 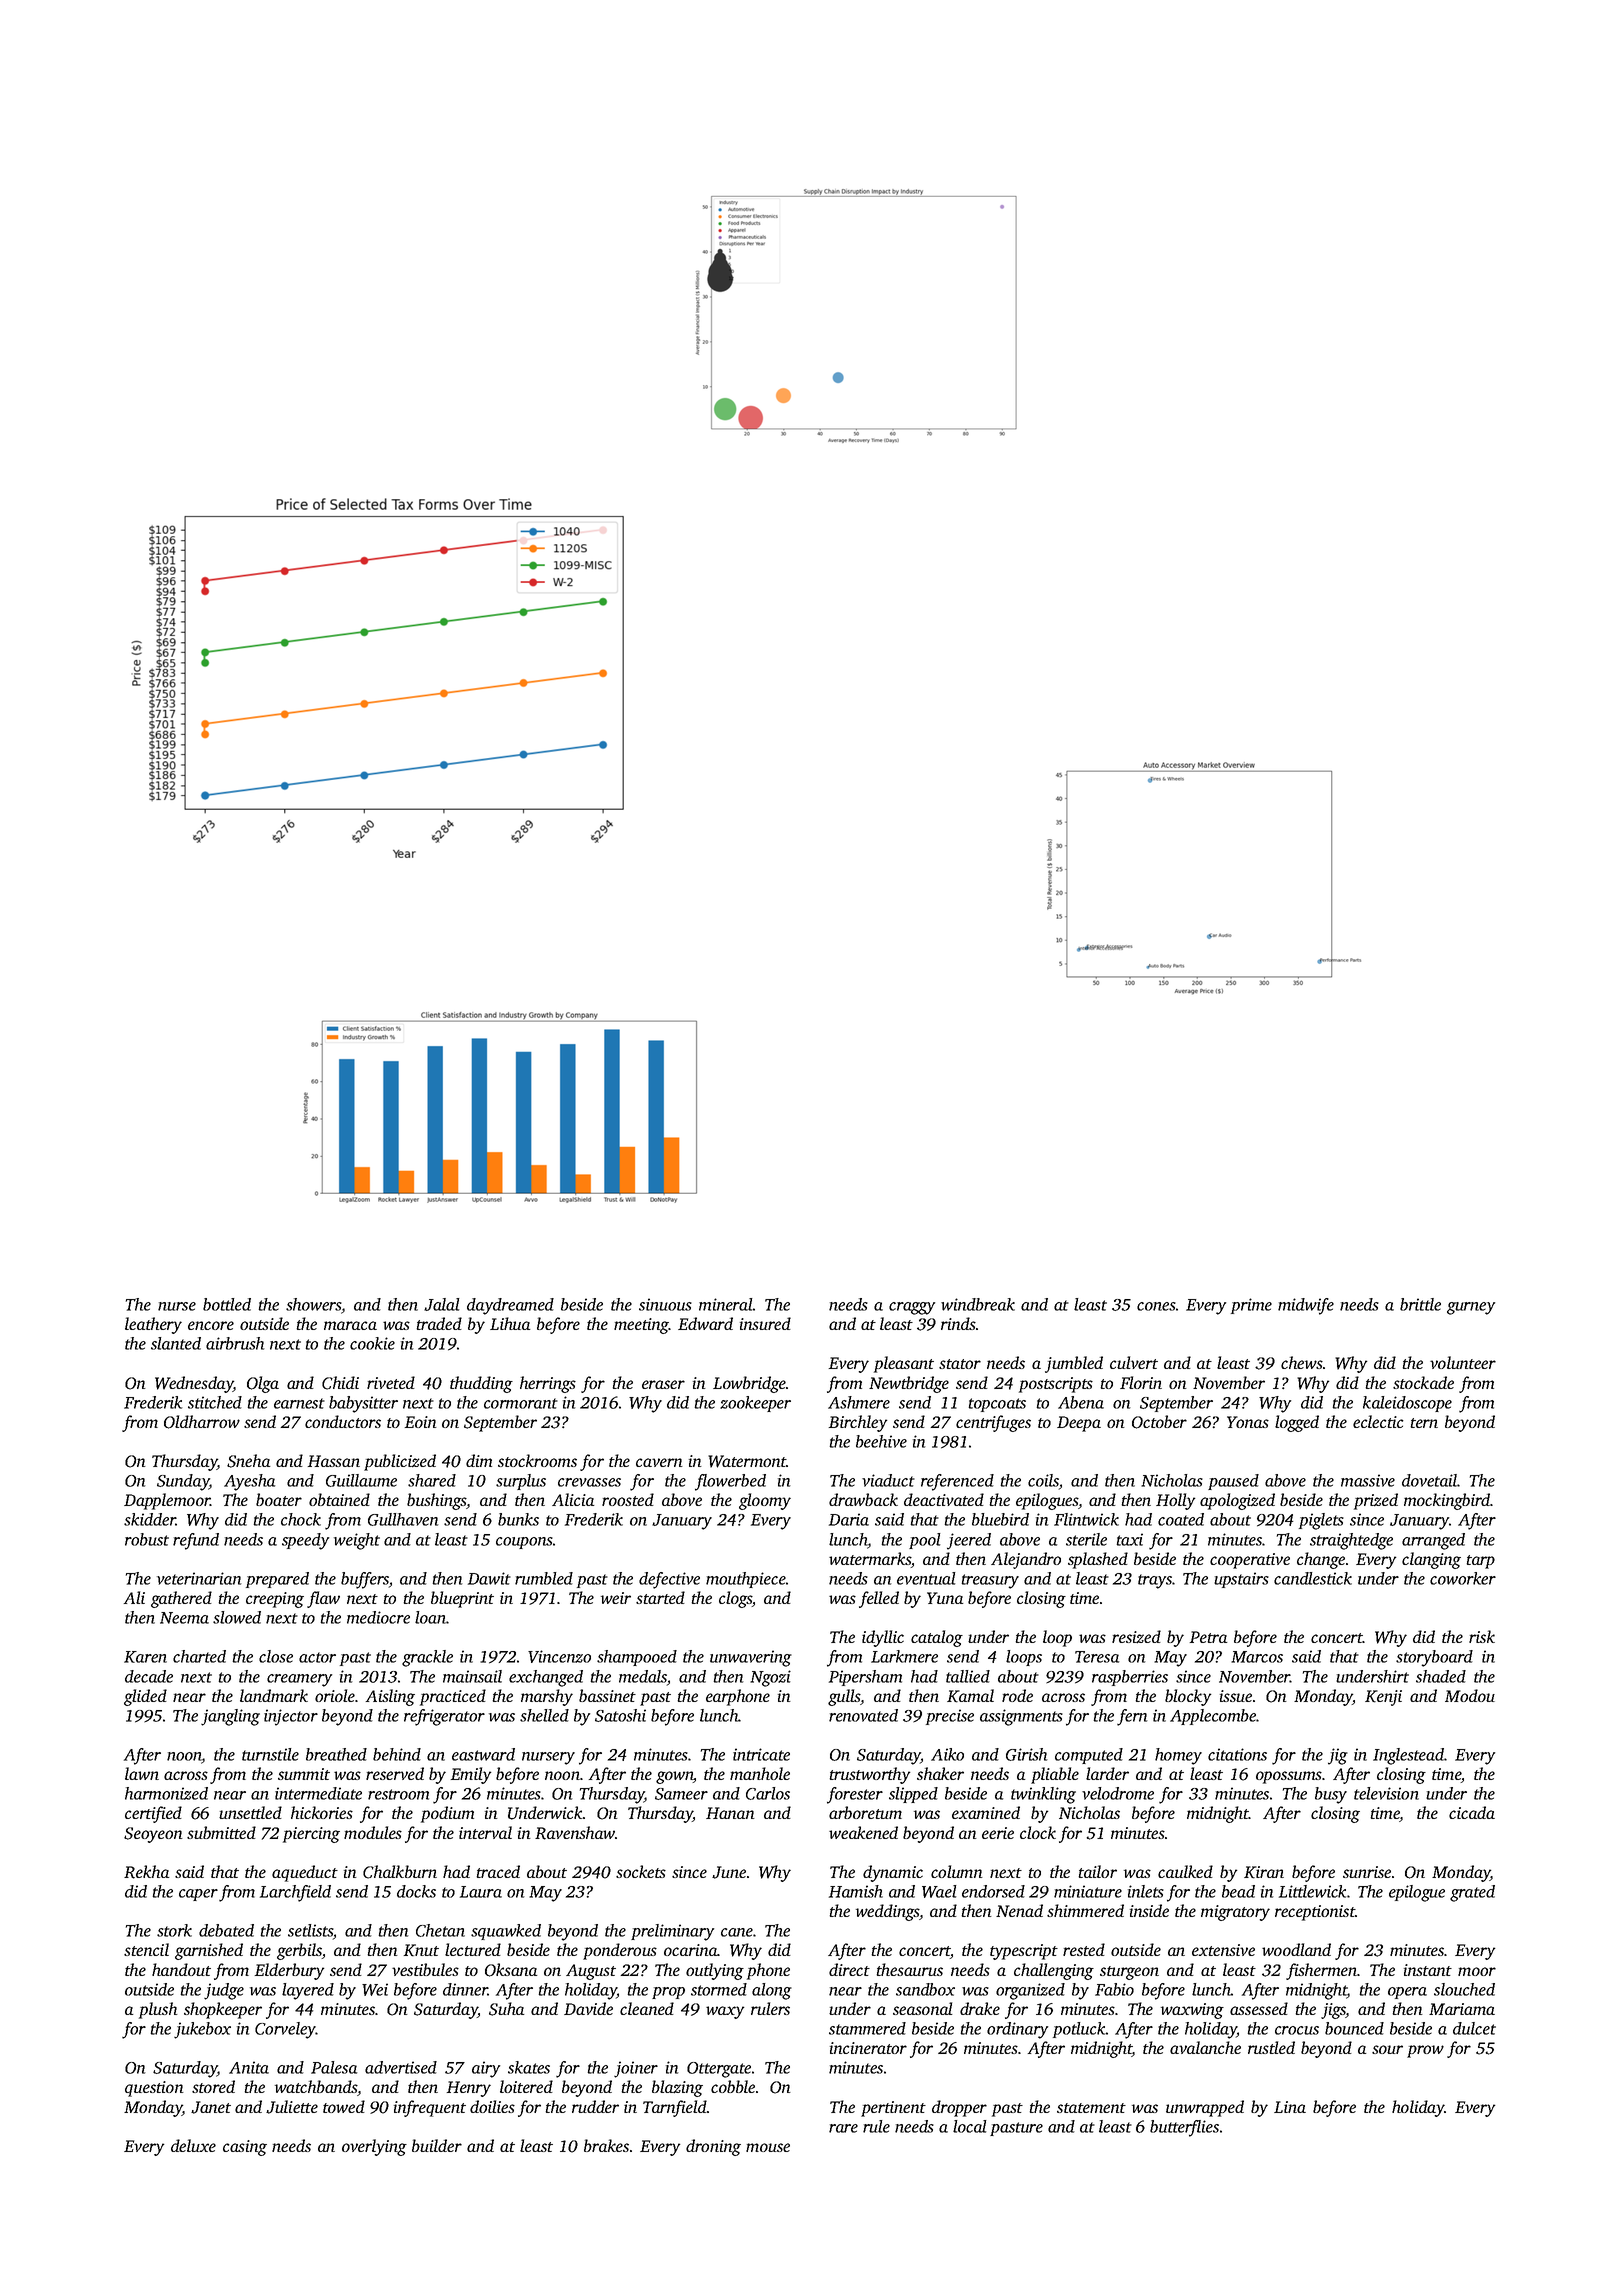 I want to click on Oldharrow, so click(x=202, y=1422).
